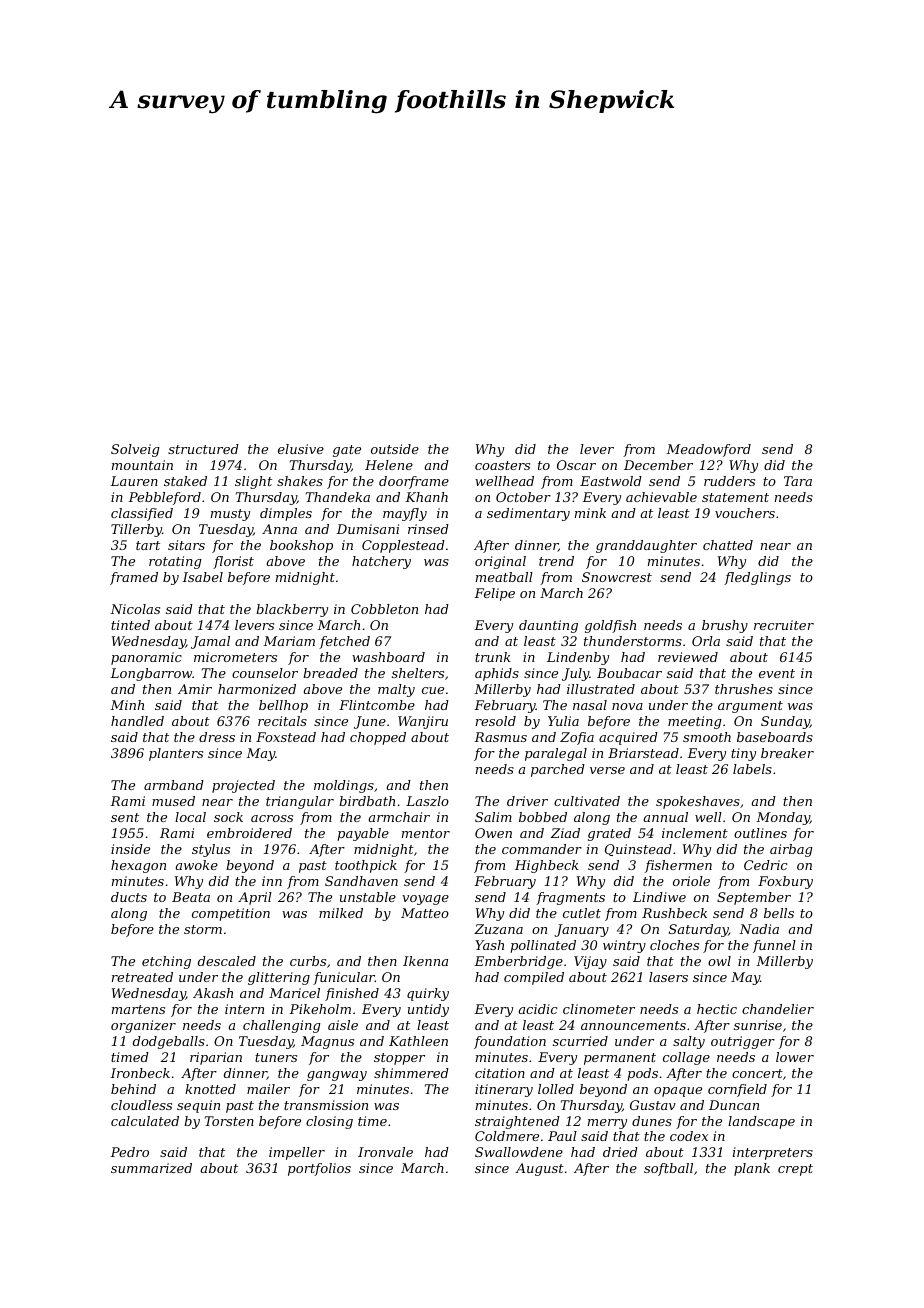 This image has height=1308, width=924. I want to click on lower, so click(795, 1057).
